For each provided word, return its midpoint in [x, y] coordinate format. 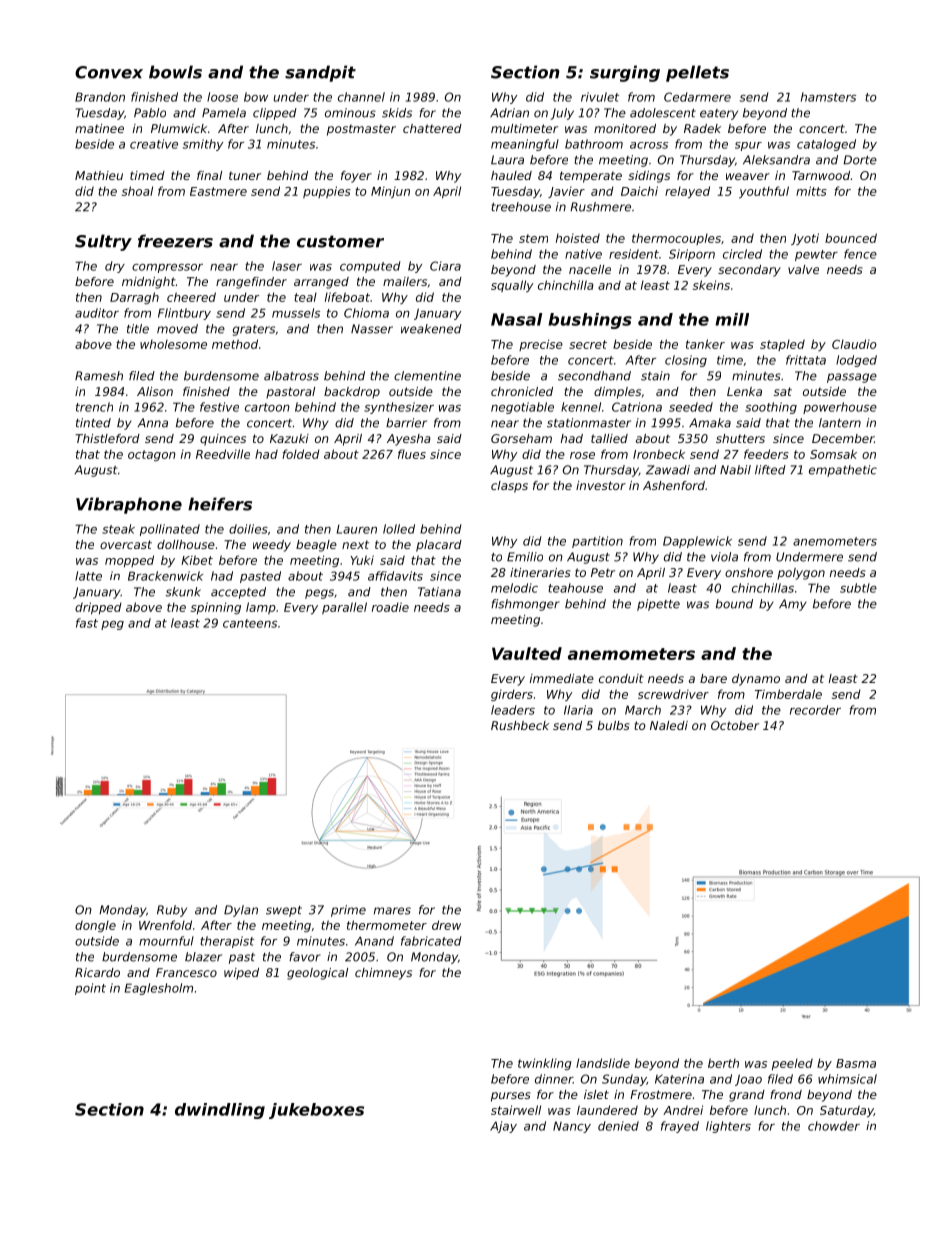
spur [748, 146]
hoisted [578, 238]
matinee [99, 128]
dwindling [220, 1111]
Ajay [503, 1127]
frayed [680, 1127]
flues [412, 454]
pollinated [170, 530]
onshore [749, 572]
